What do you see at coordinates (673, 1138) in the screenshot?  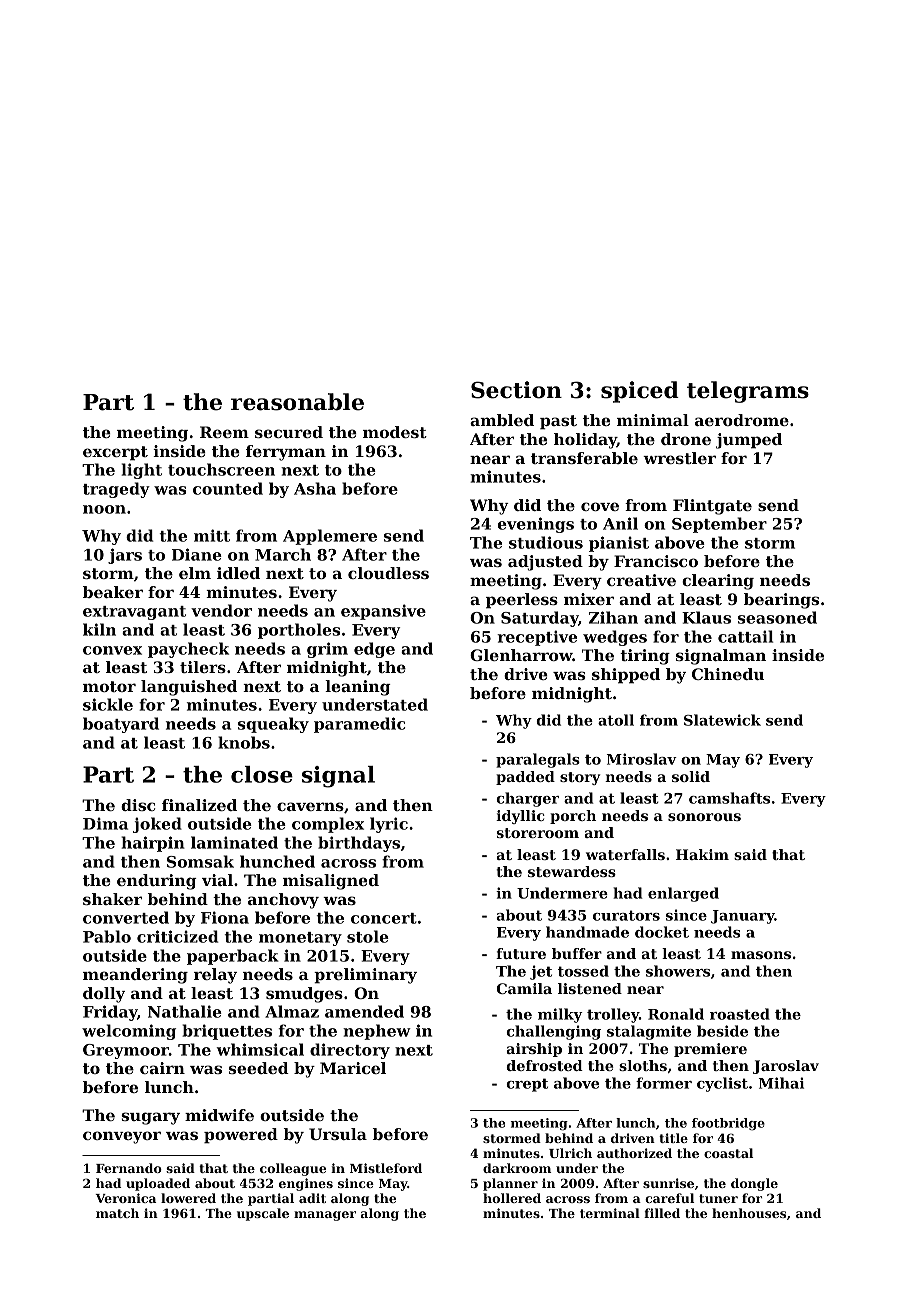 I see `title` at bounding box center [673, 1138].
